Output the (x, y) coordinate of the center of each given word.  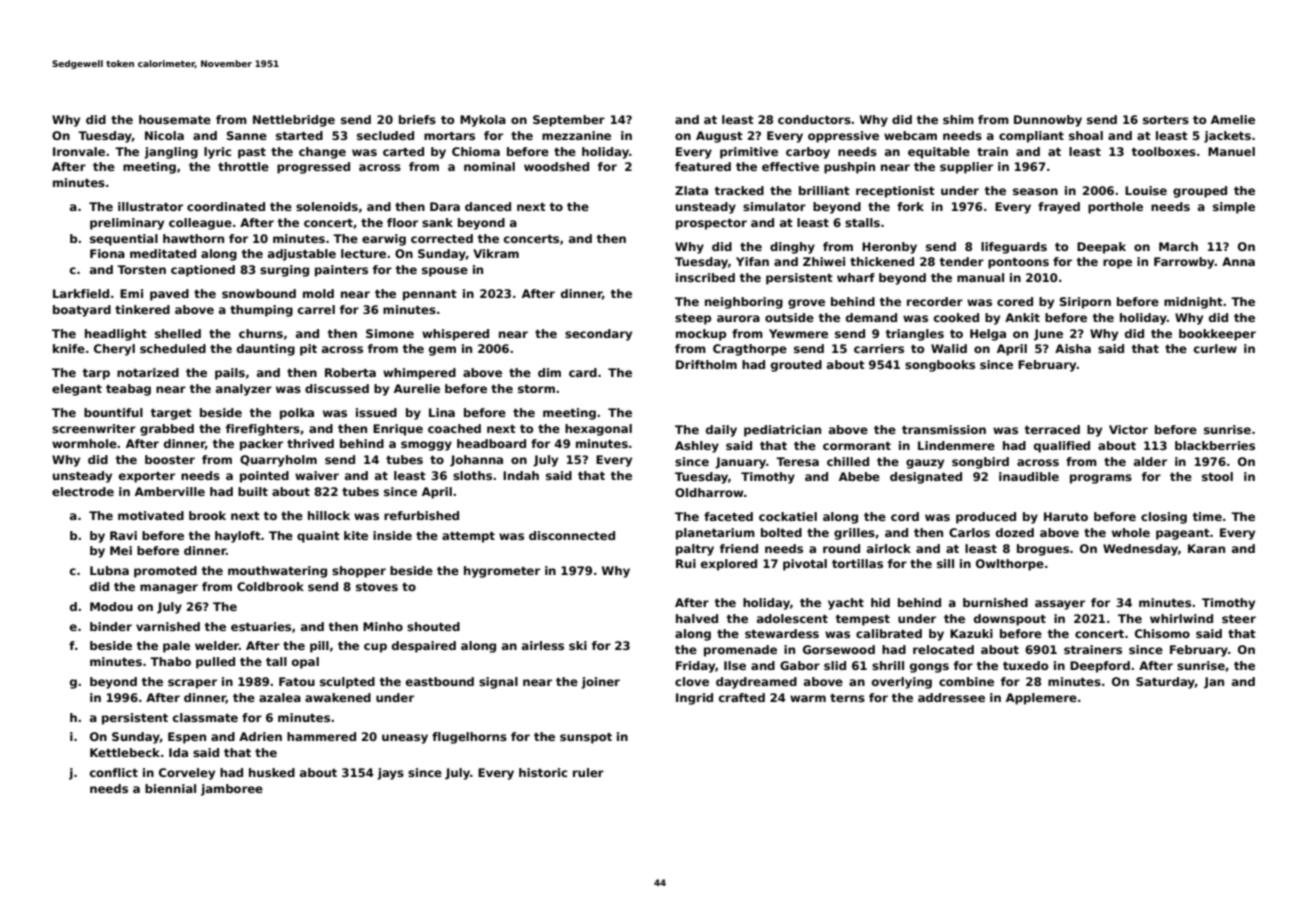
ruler (588, 772)
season (1035, 191)
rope (1117, 264)
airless (543, 645)
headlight (116, 335)
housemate (175, 119)
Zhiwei (824, 261)
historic (543, 772)
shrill (888, 665)
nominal (489, 166)
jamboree (232, 790)
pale (176, 647)
